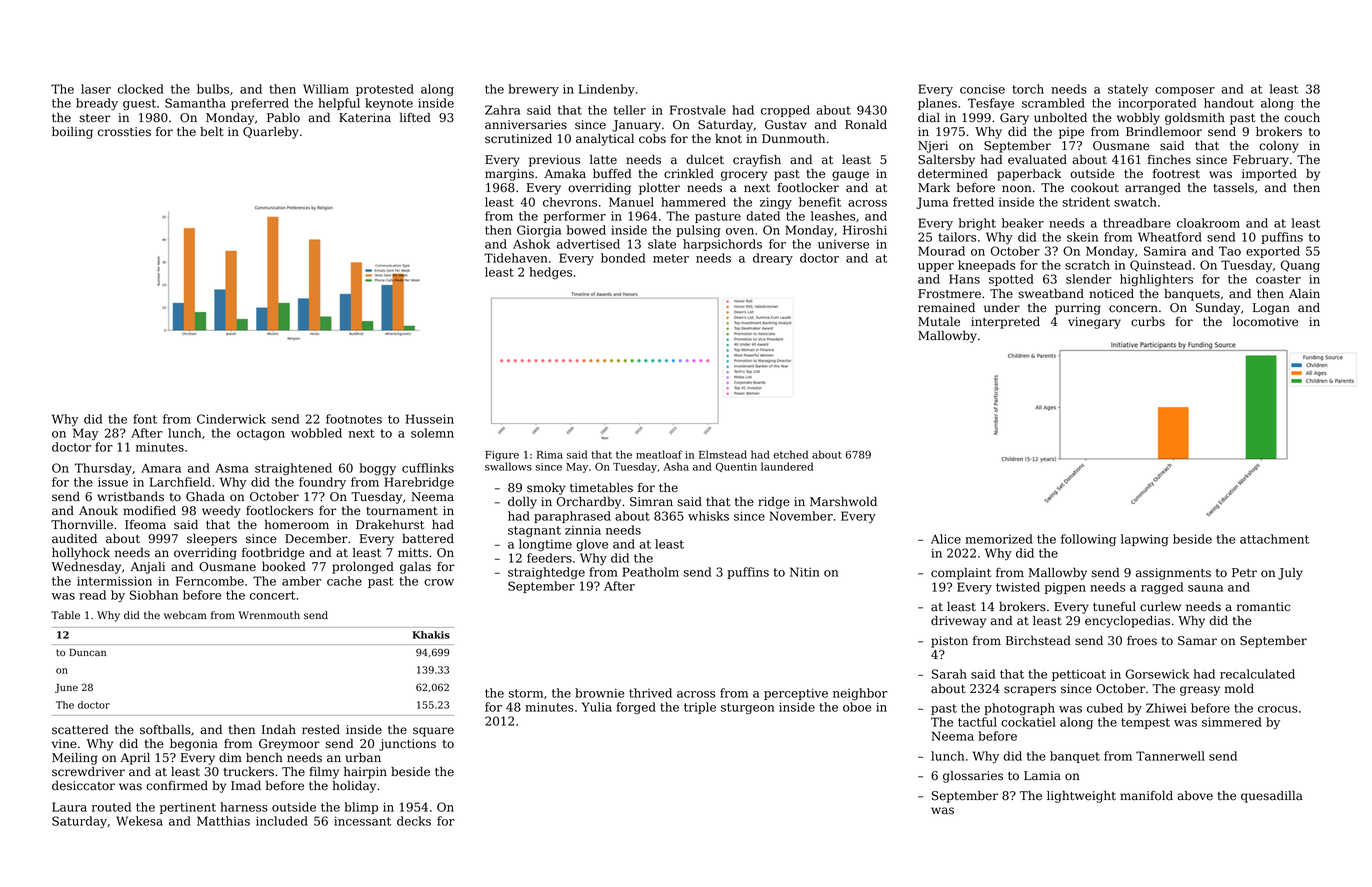 The image size is (1372, 887). What do you see at coordinates (850, 176) in the screenshot?
I see `gauge` at bounding box center [850, 176].
